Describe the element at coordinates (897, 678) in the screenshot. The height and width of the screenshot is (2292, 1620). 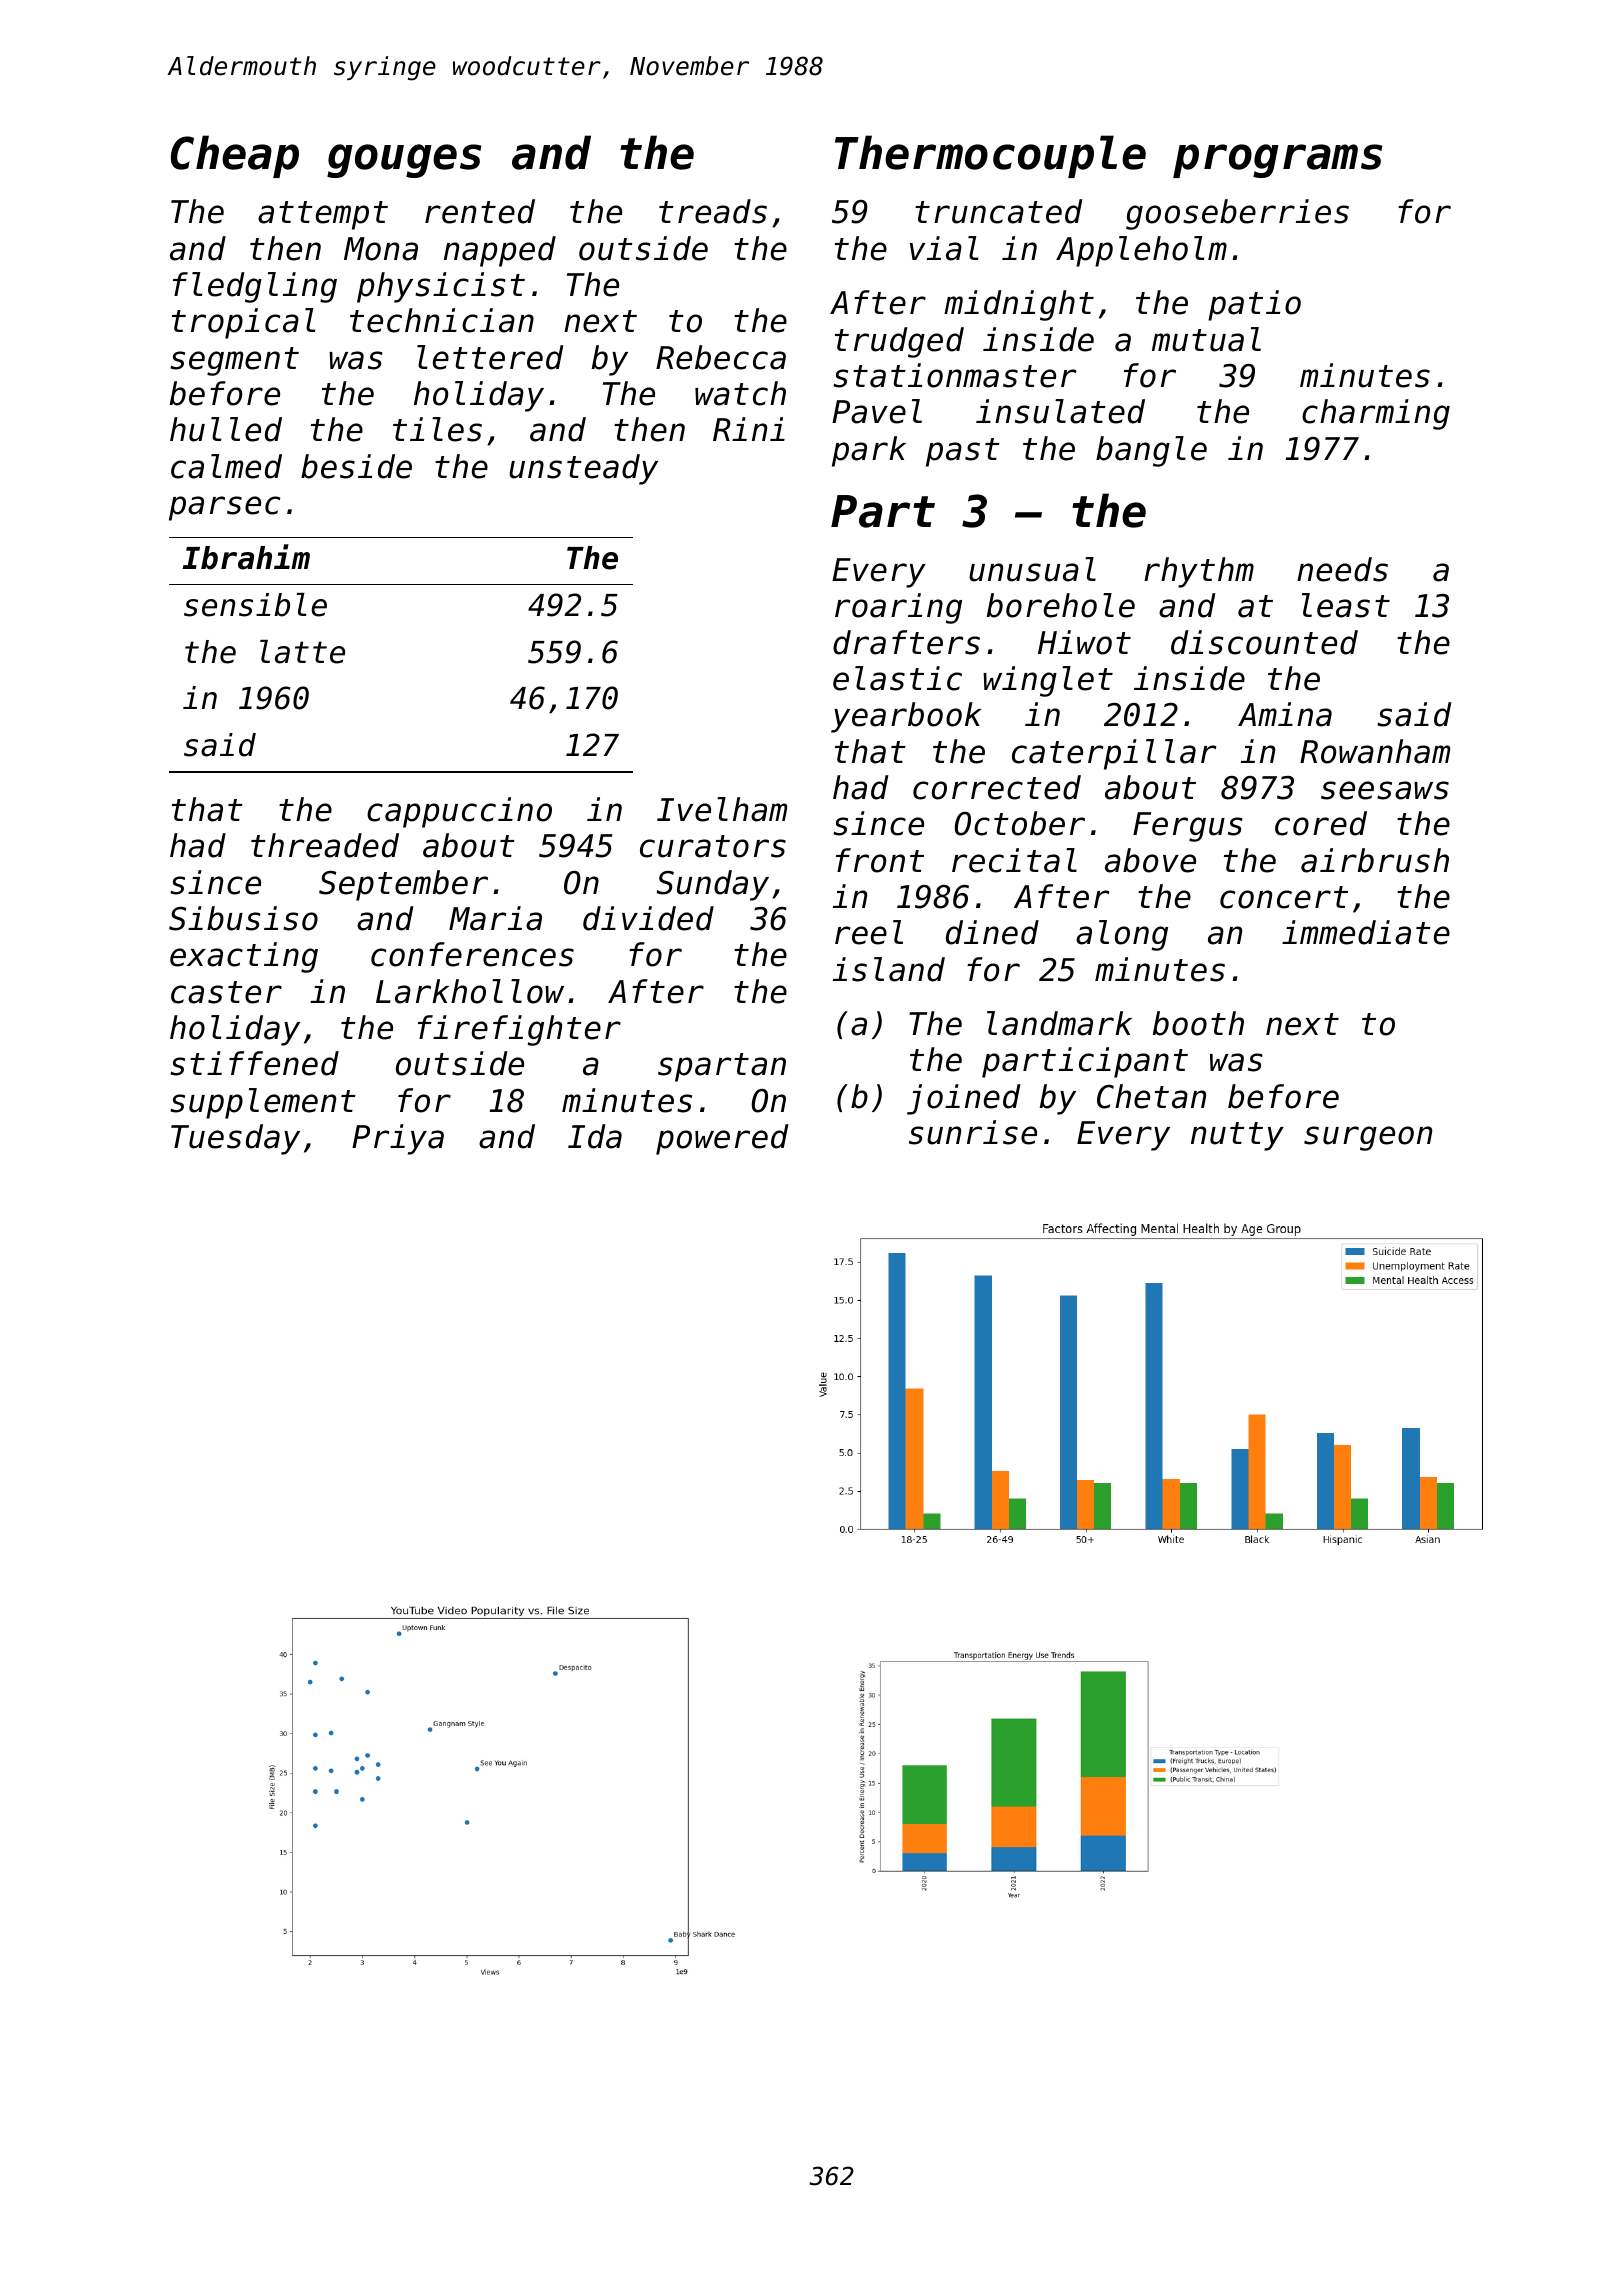
I see `elastic` at that location.
